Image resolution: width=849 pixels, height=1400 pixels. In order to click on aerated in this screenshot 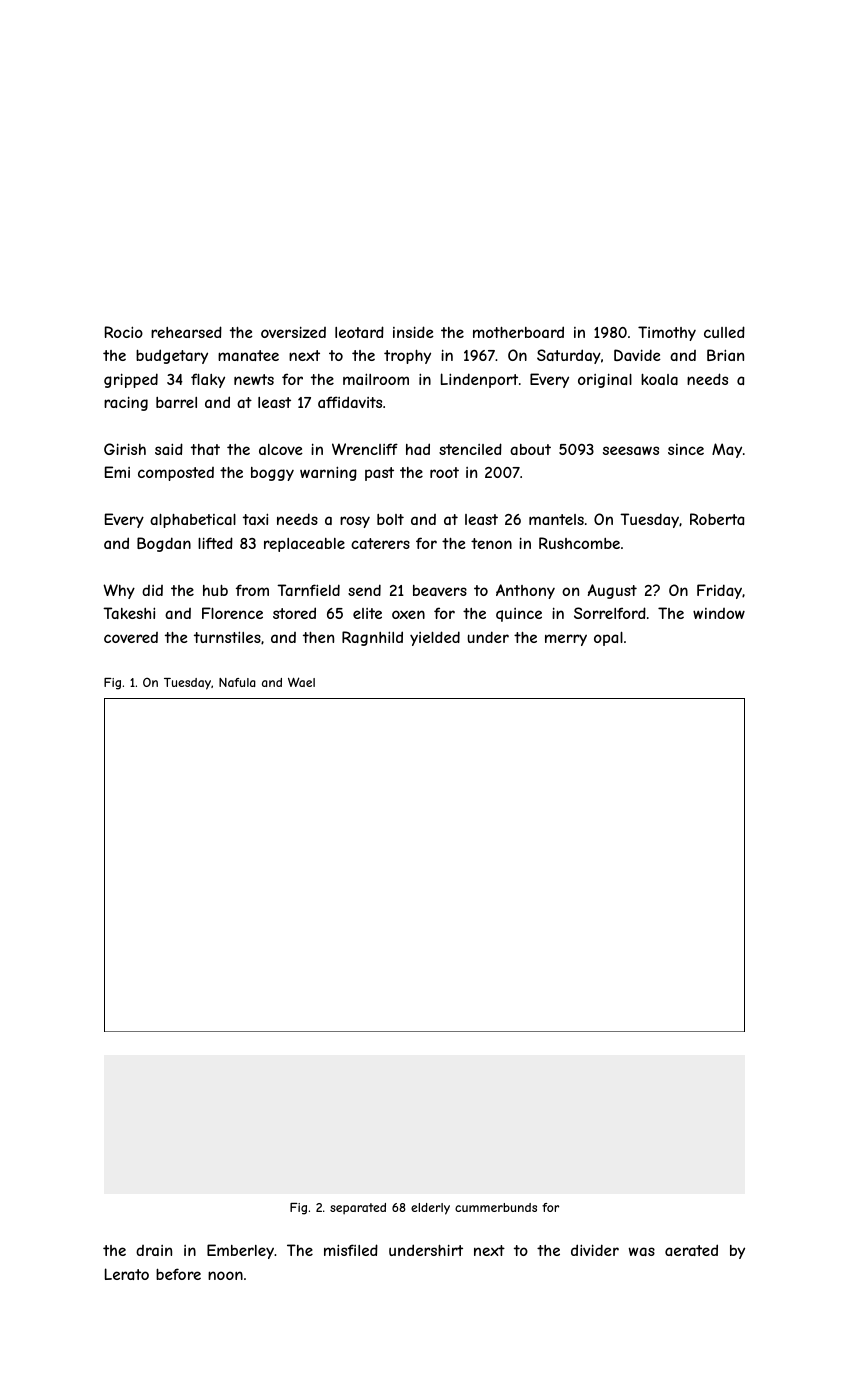, I will do `click(691, 1250)`.
